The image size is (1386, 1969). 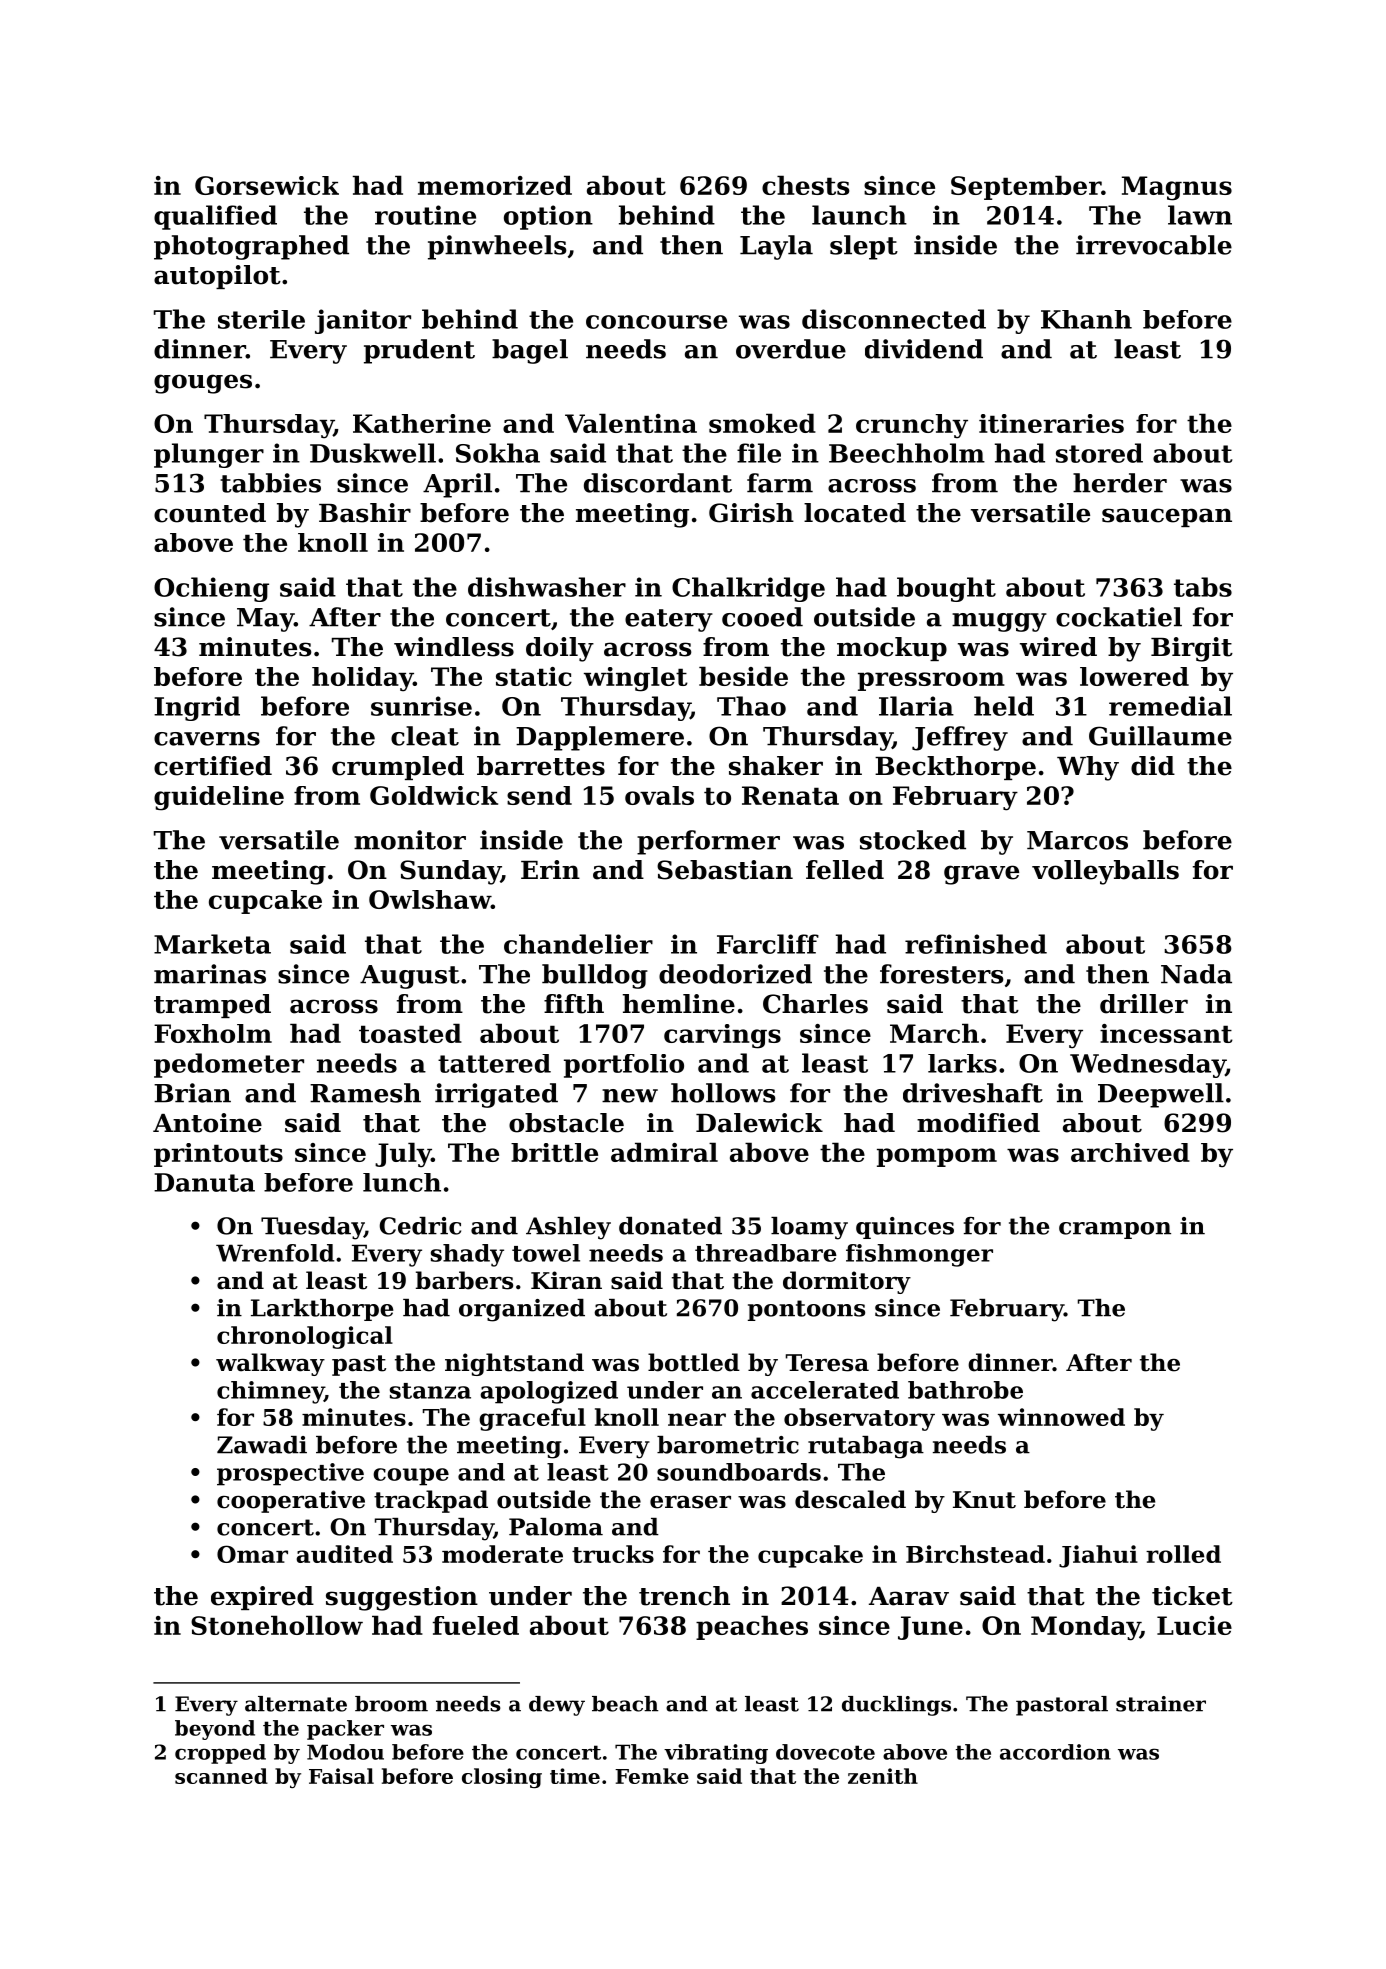 I want to click on chests, so click(x=805, y=185).
